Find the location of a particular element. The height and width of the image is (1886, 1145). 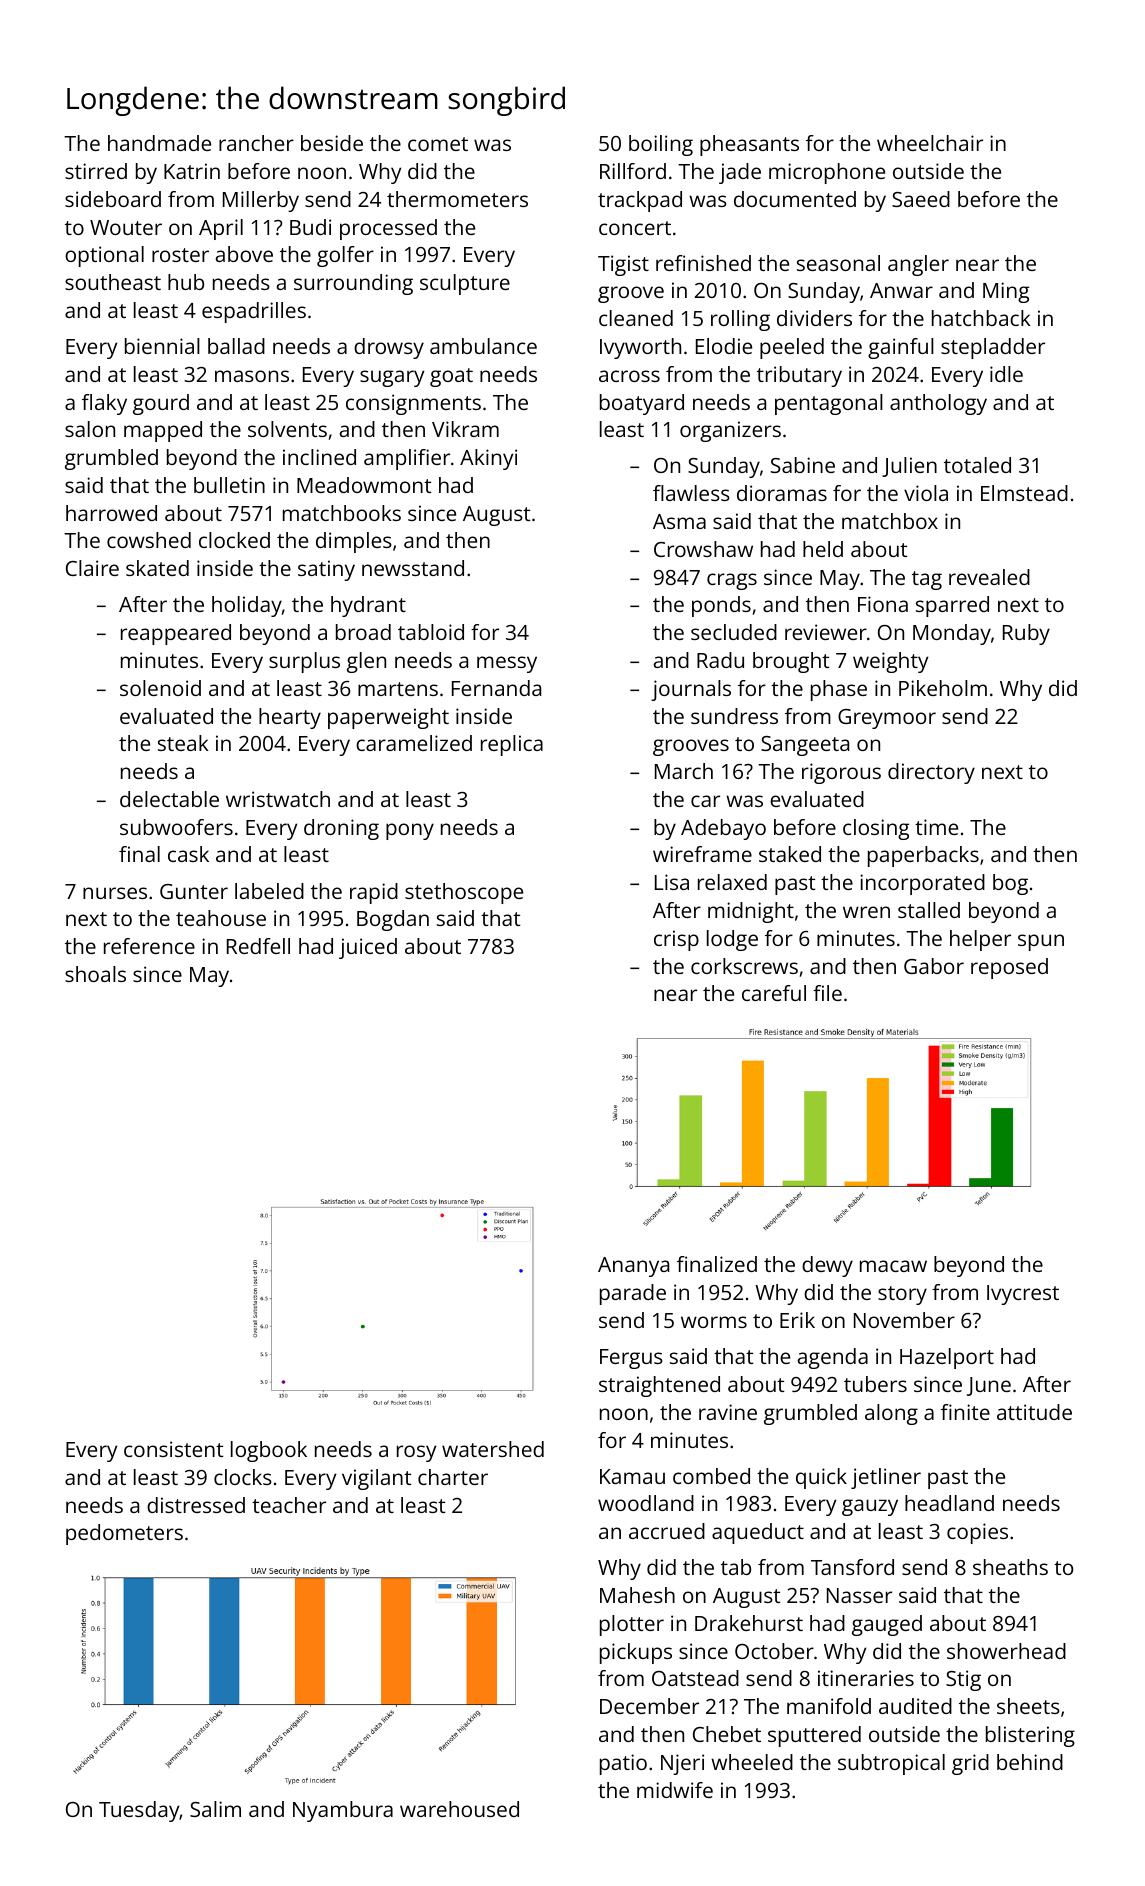

file is located at coordinates (827, 993).
